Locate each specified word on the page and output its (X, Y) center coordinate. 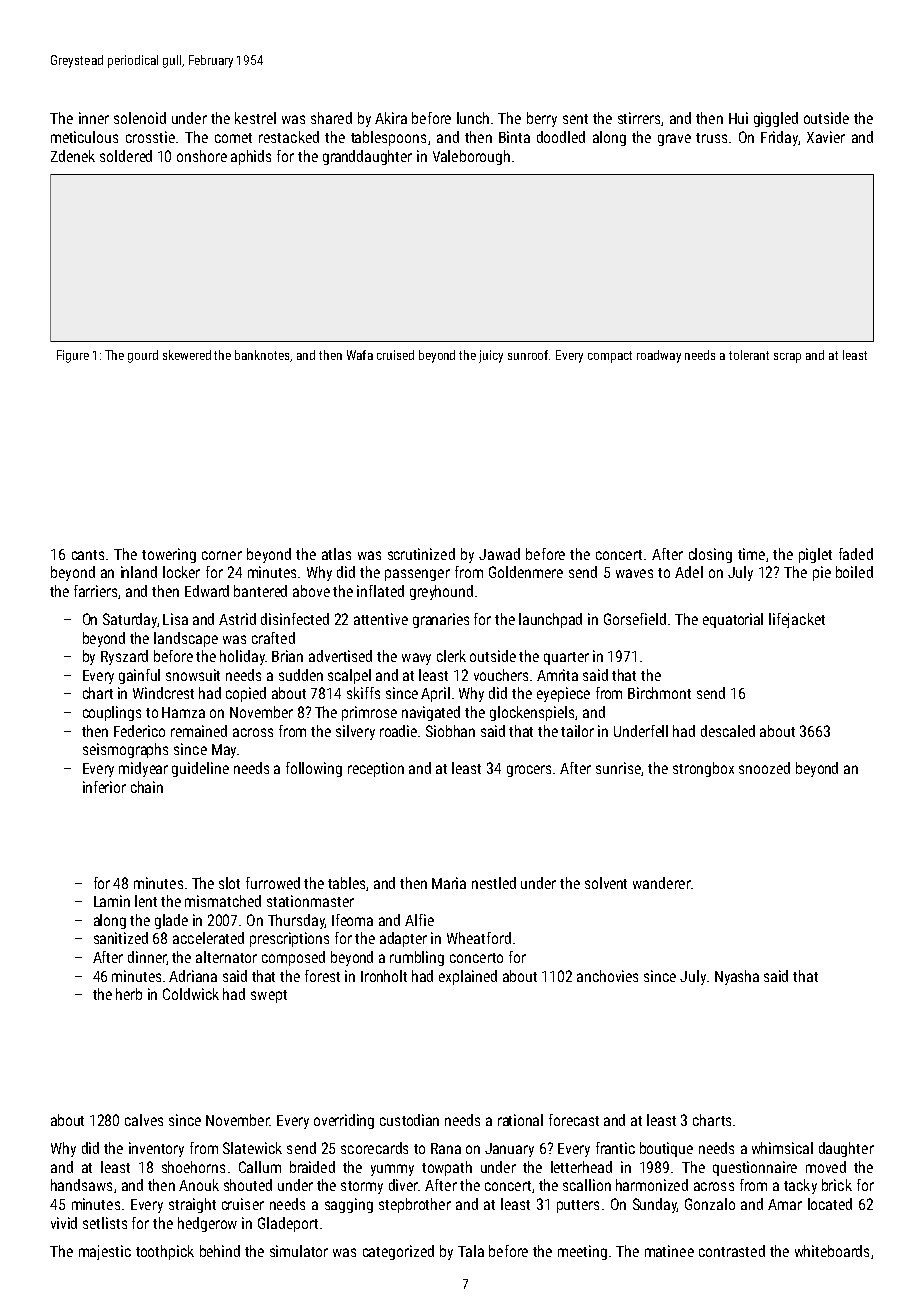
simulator (299, 1251)
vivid (64, 1223)
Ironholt (384, 976)
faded (856, 554)
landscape (186, 639)
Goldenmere (526, 572)
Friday (779, 138)
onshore (202, 156)
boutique (666, 1149)
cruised (395, 355)
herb (129, 994)
